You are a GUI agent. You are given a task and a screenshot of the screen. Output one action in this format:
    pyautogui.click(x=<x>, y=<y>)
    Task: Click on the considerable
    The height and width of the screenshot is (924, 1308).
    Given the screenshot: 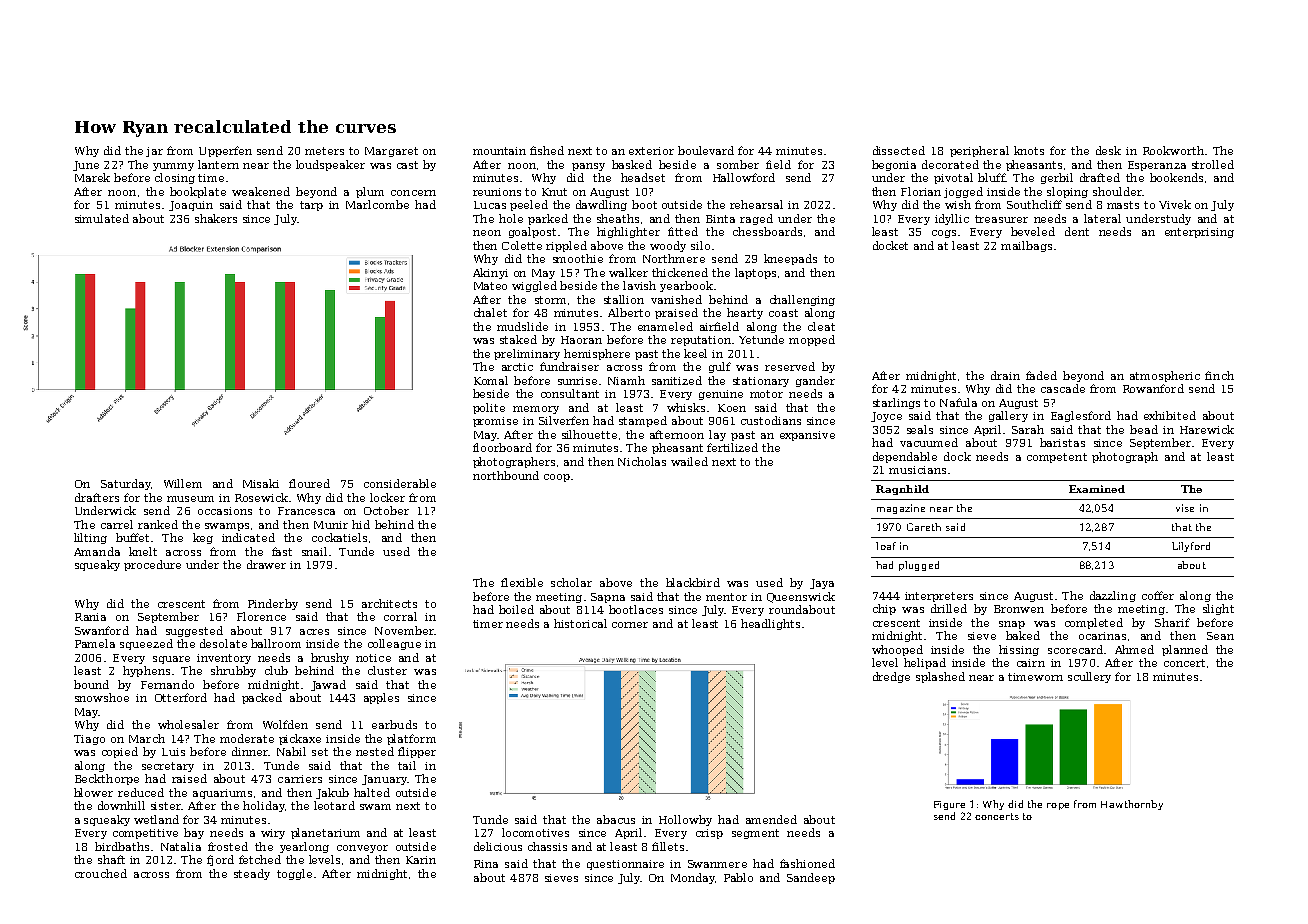 What is the action you would take?
    pyautogui.click(x=400, y=483)
